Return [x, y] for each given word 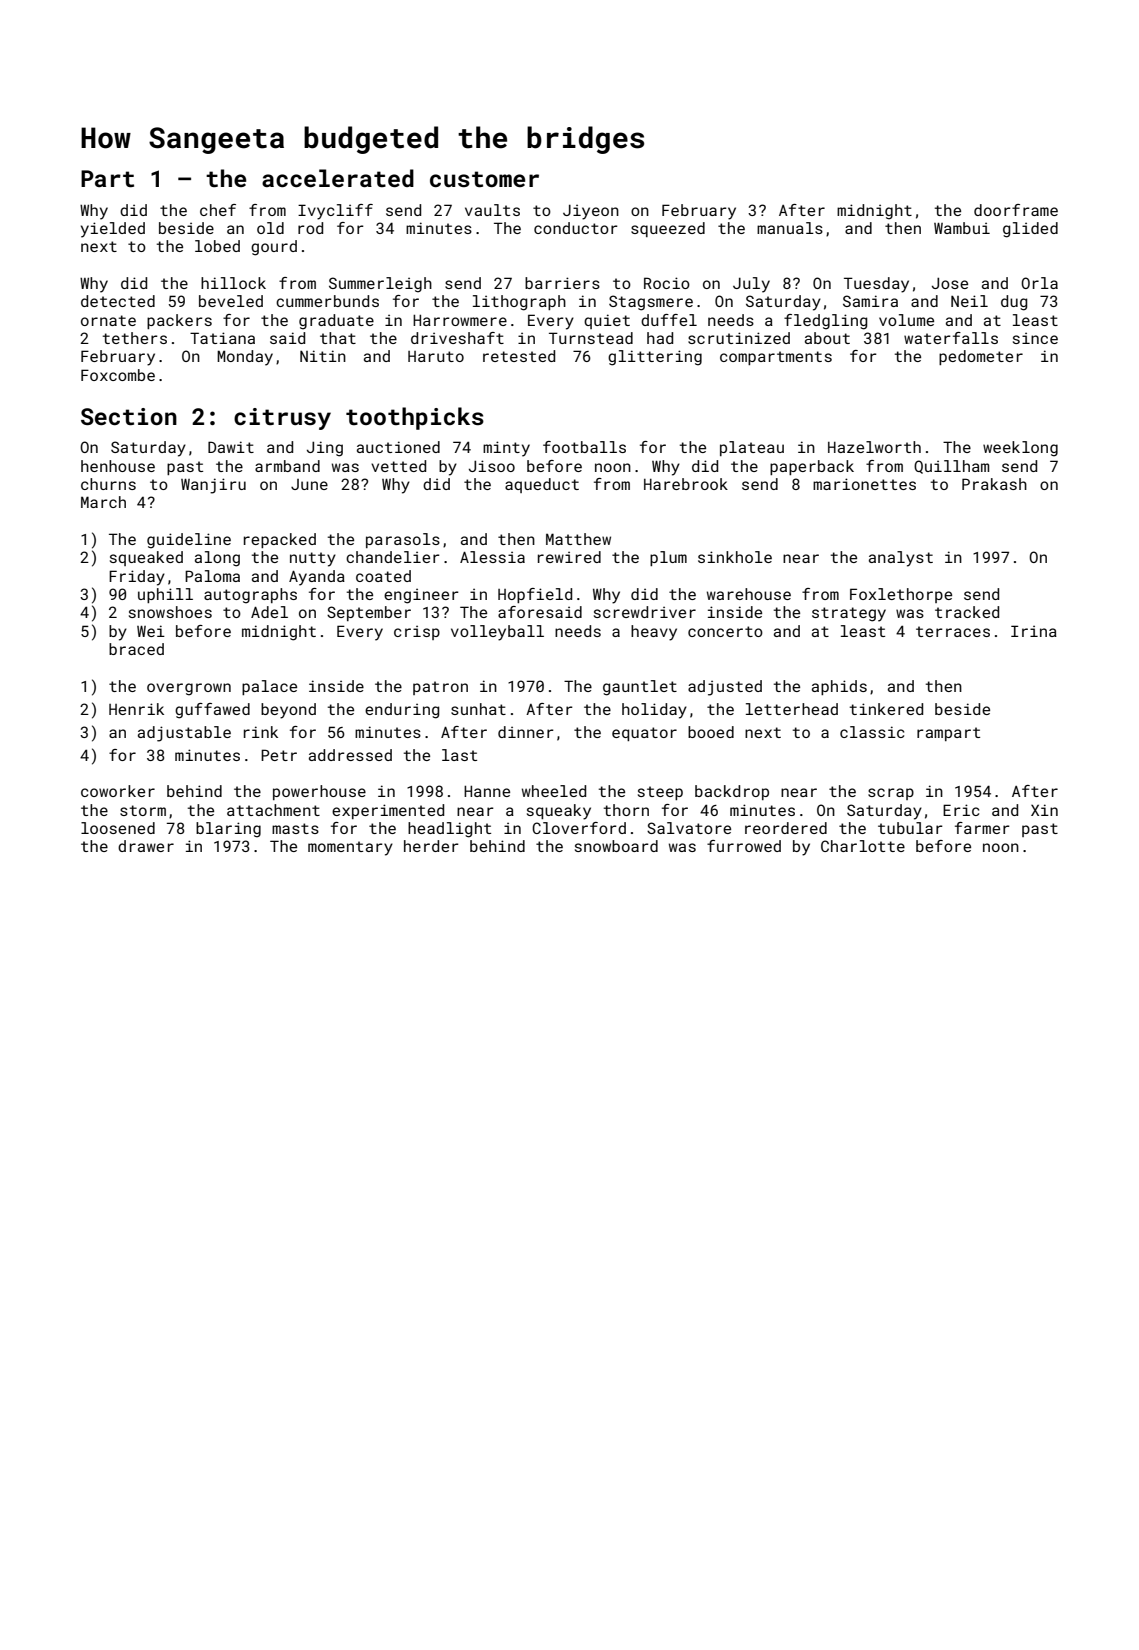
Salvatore [689, 828]
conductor [576, 228]
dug [1014, 303]
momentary [350, 848]
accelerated [338, 178]
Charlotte [863, 846]
